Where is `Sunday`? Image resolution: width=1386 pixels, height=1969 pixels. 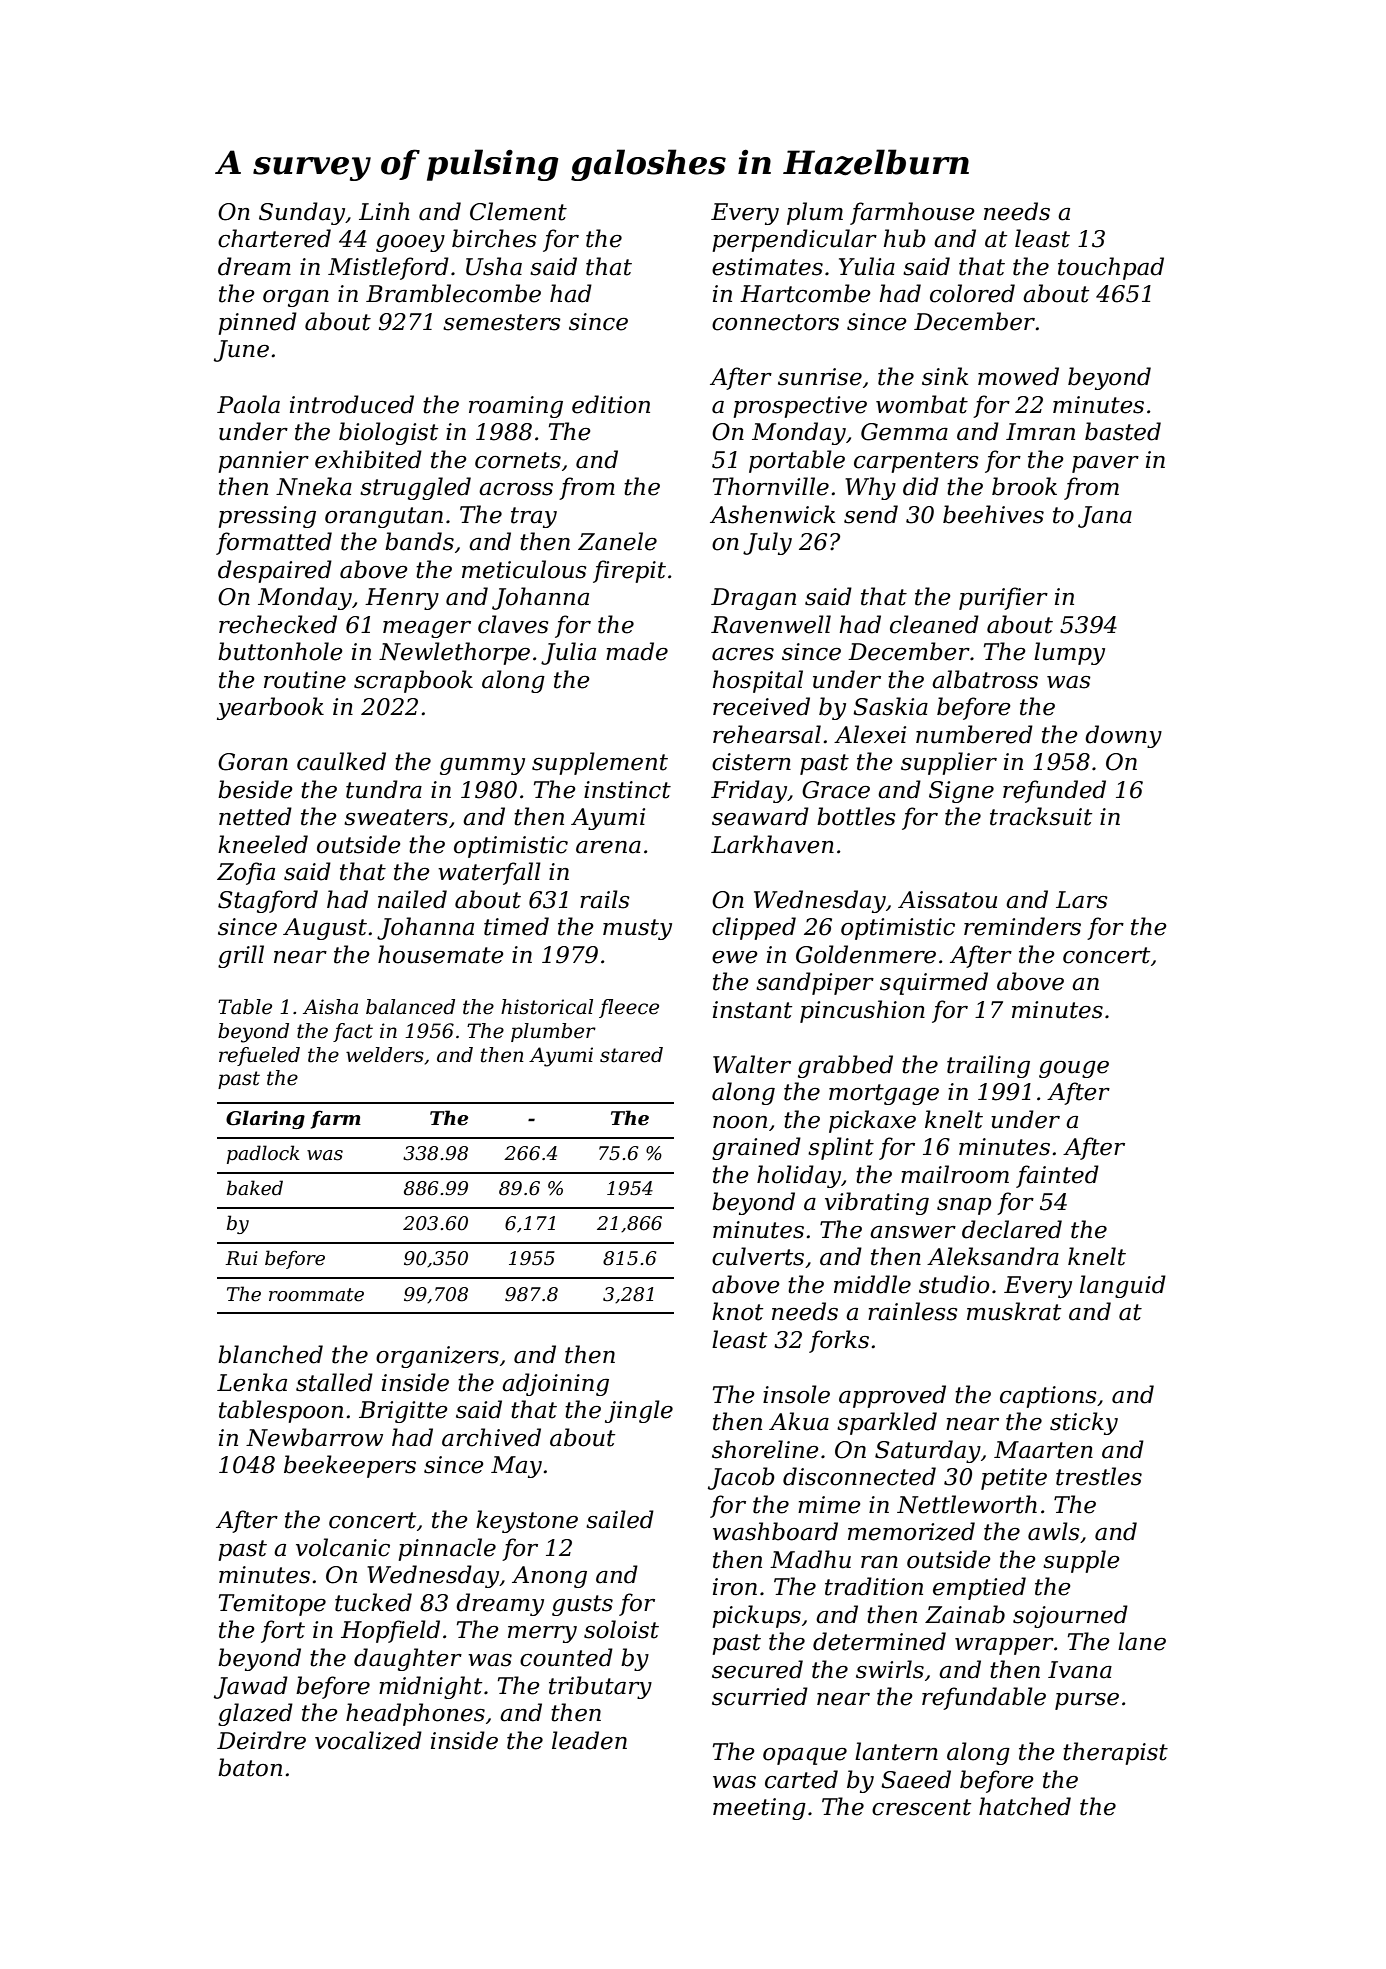 Sunday is located at coordinates (302, 213).
